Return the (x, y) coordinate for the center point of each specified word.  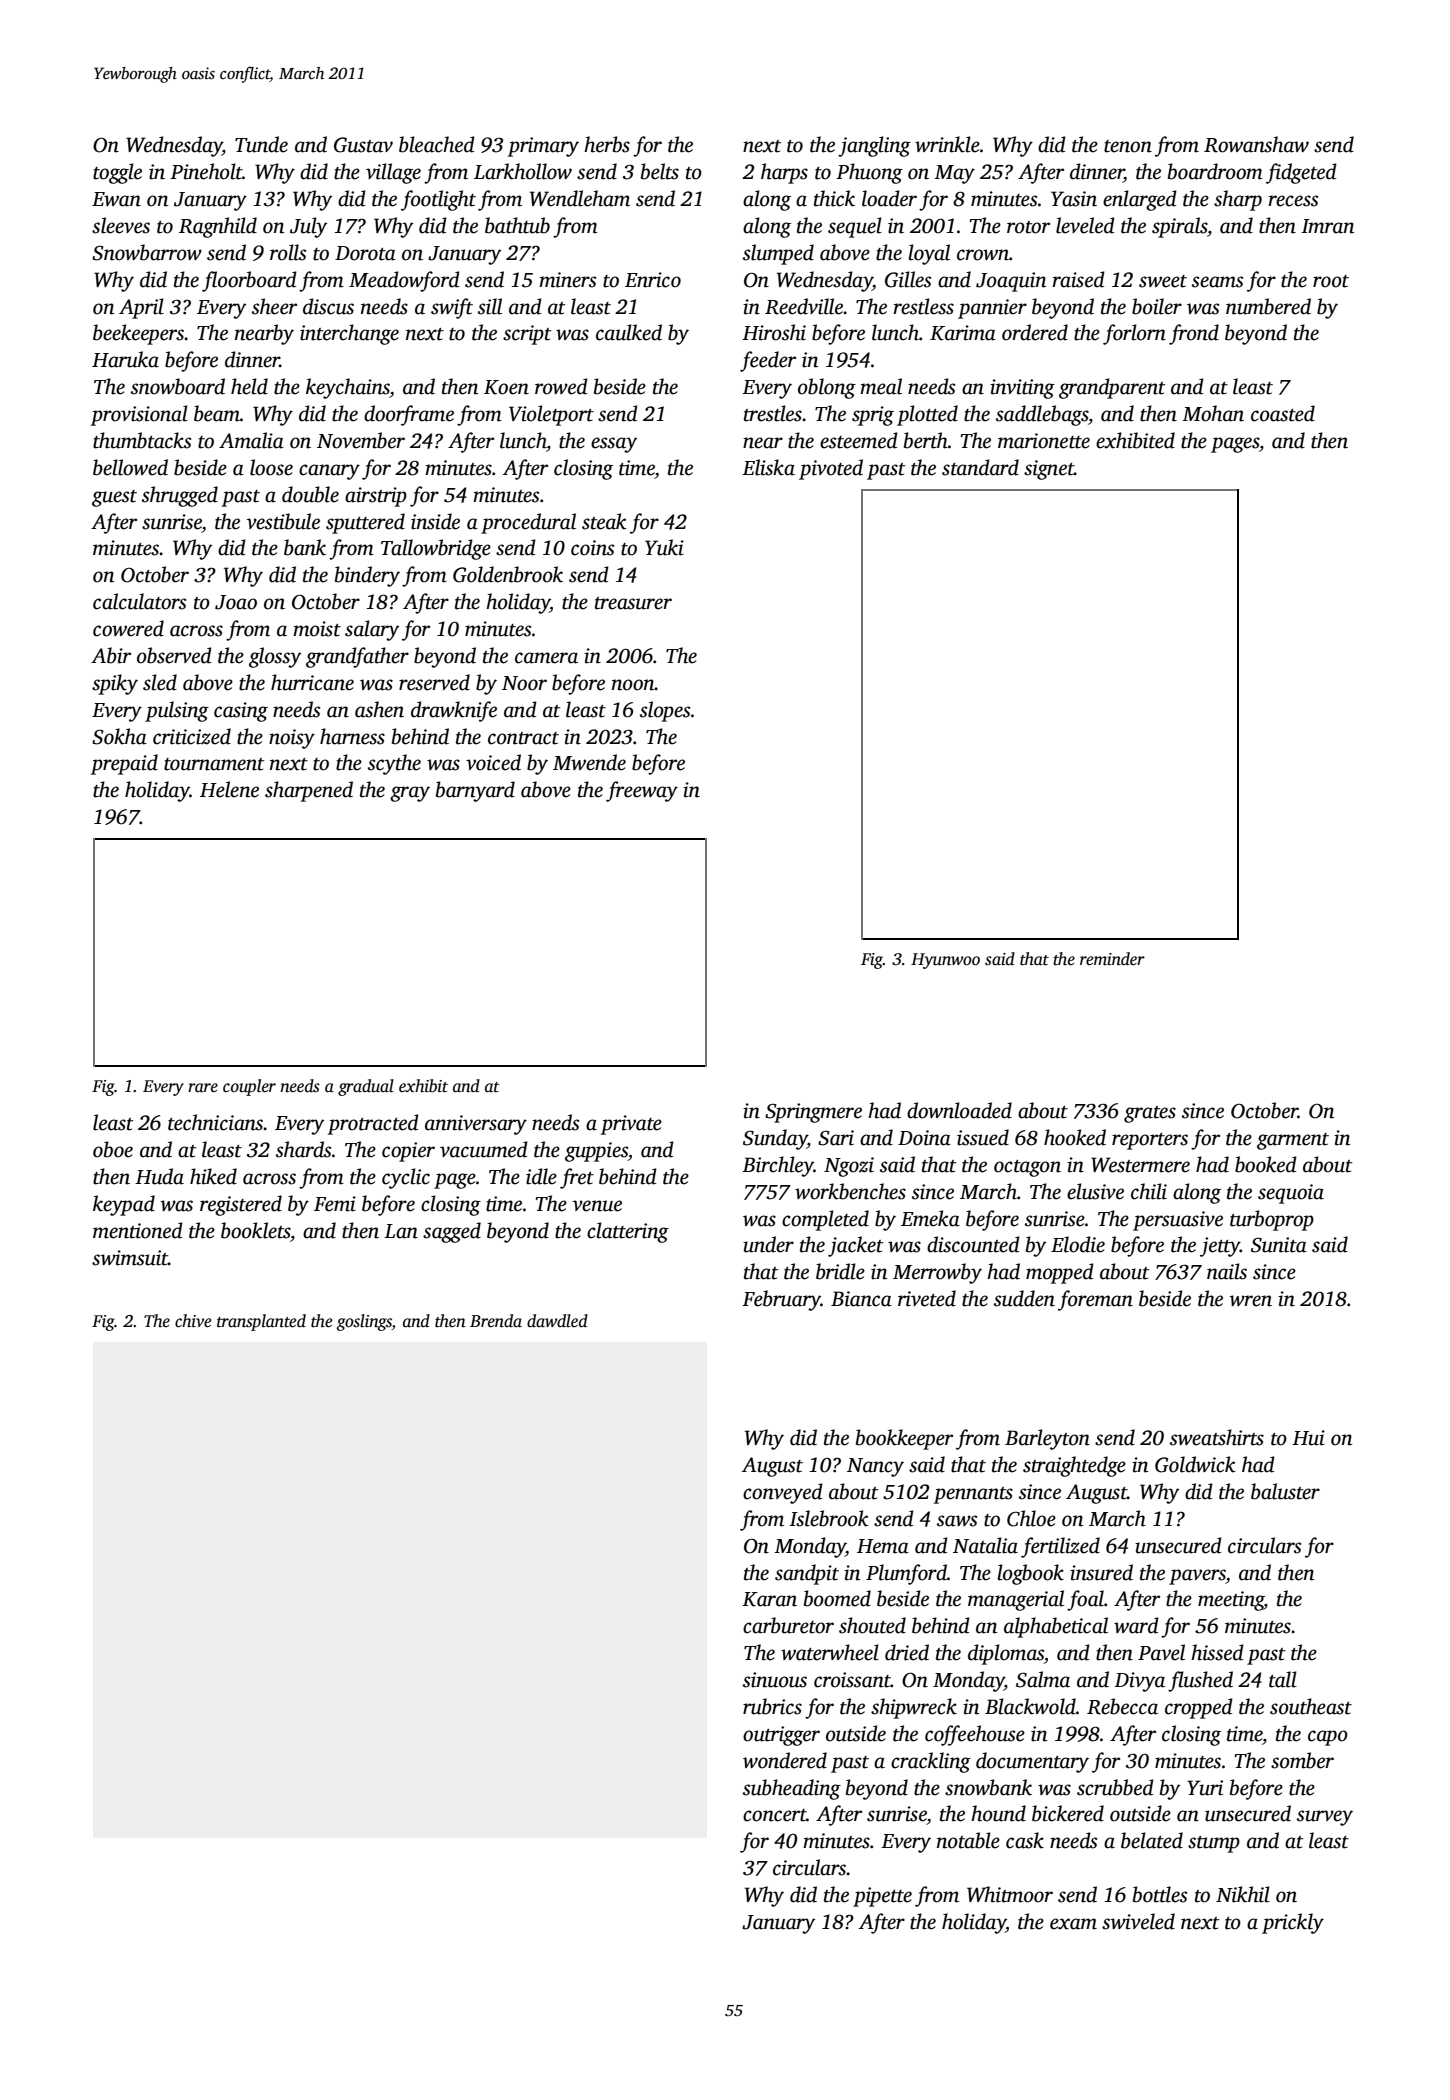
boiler (1157, 306)
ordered (1035, 332)
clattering (628, 1232)
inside (435, 521)
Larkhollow (523, 171)
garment (1293, 1141)
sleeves (121, 225)
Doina (924, 1138)
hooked (1075, 1137)
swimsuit (130, 1258)
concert (775, 1815)
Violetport (551, 415)
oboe (113, 1149)
